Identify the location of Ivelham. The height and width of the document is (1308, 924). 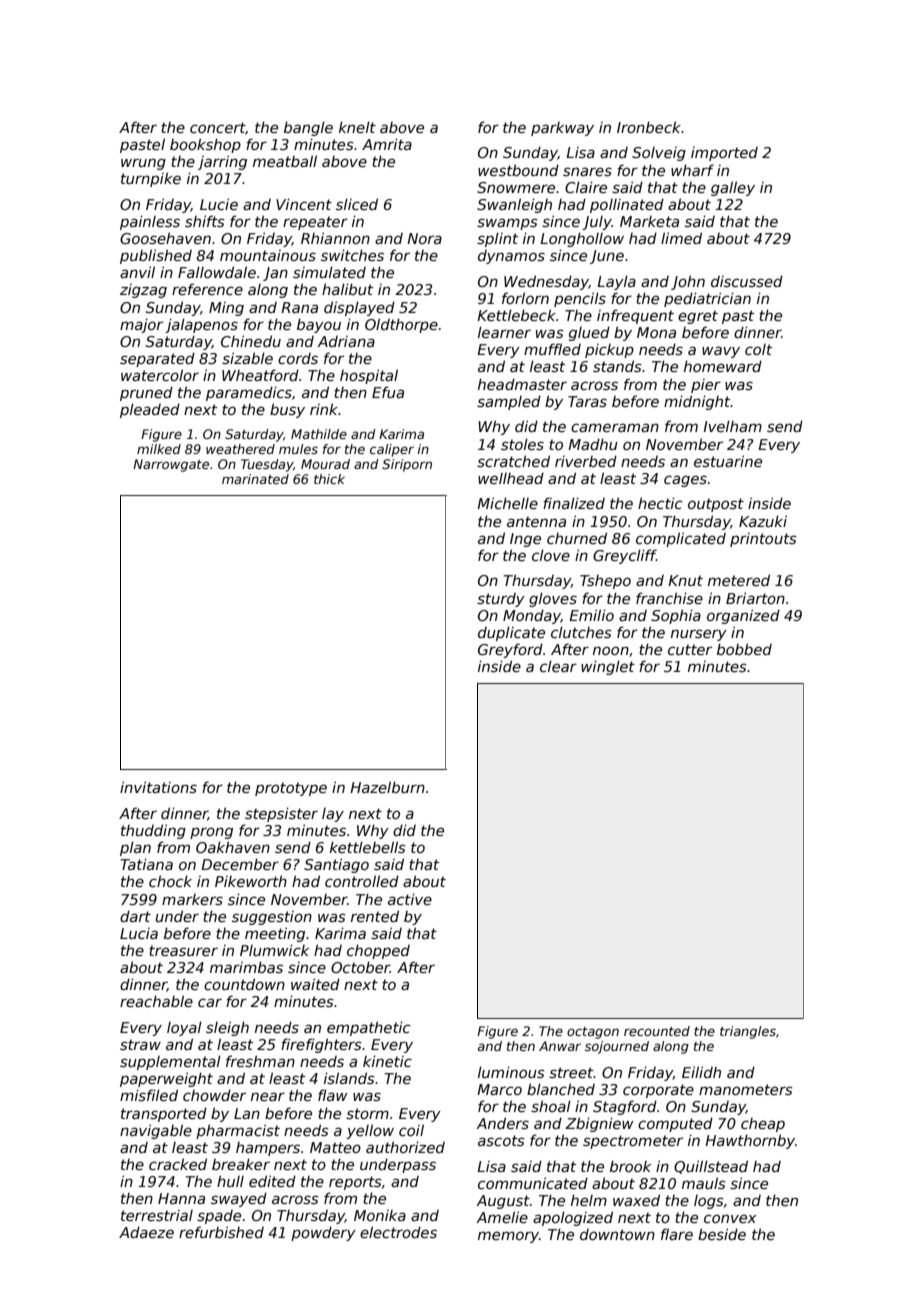
(732, 426).
